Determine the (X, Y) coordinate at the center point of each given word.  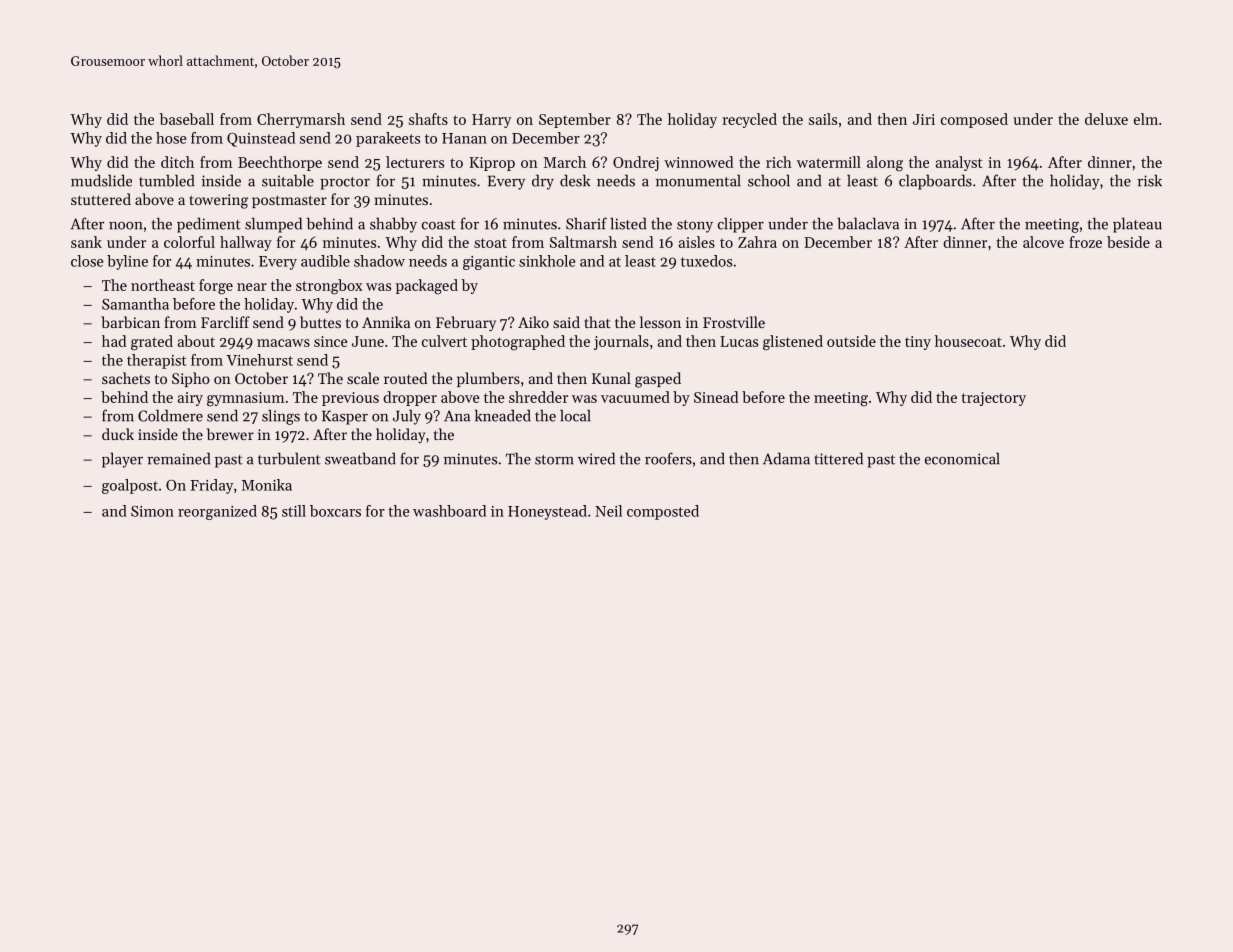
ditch (177, 162)
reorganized (217, 512)
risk (1149, 180)
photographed (518, 343)
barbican (130, 322)
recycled (749, 120)
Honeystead (547, 512)
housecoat (968, 341)
